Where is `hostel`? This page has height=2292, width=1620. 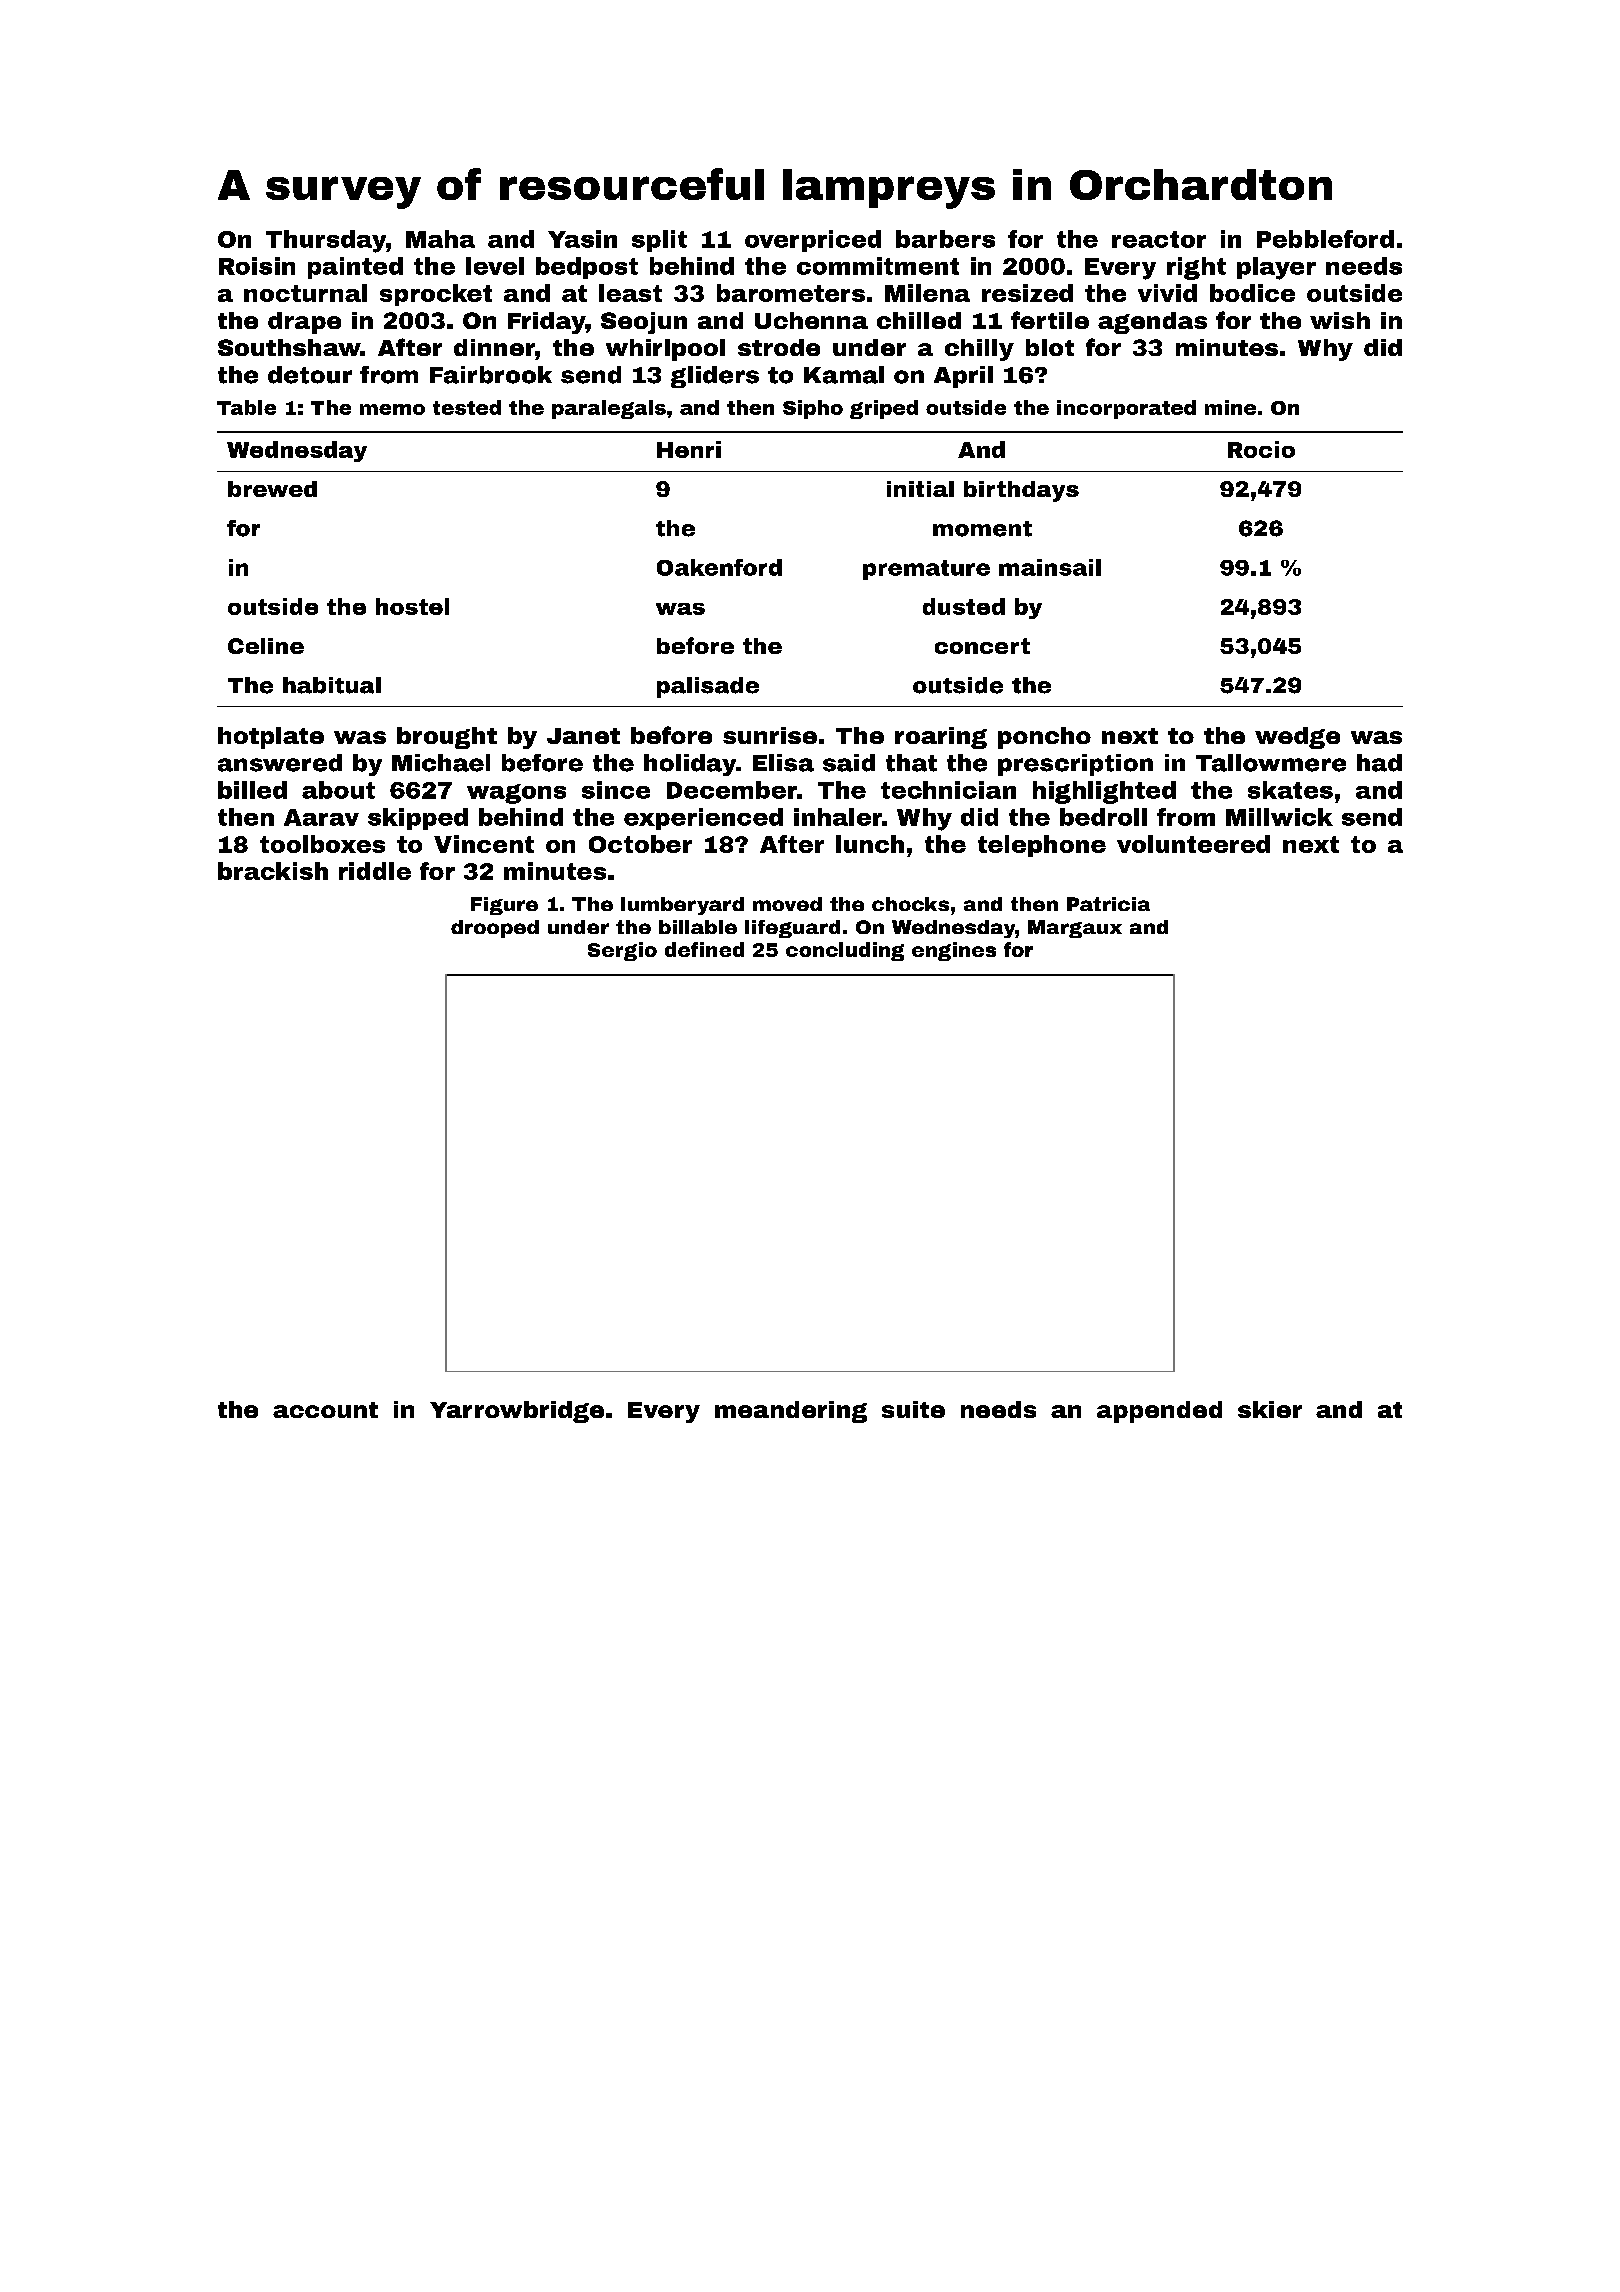 hostel is located at coordinates (412, 606).
